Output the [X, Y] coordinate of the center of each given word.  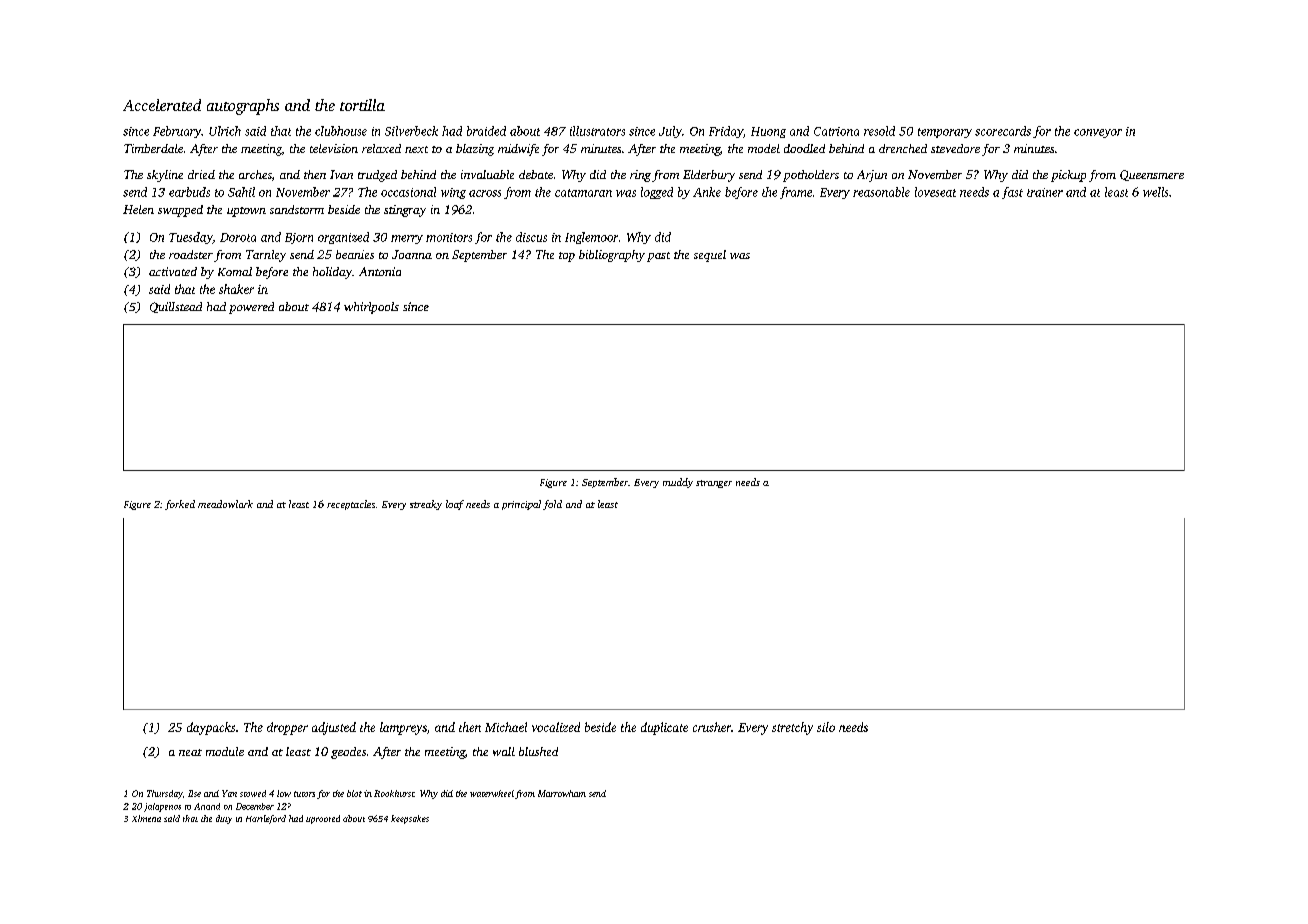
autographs [243, 107]
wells [1155, 192]
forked [180, 505]
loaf [455, 505]
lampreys [403, 728]
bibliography [612, 256]
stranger [714, 484]
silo [826, 727]
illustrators [597, 131]
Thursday [165, 794]
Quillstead [176, 307]
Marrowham [562, 793]
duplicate [664, 728]
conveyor [1098, 133]
